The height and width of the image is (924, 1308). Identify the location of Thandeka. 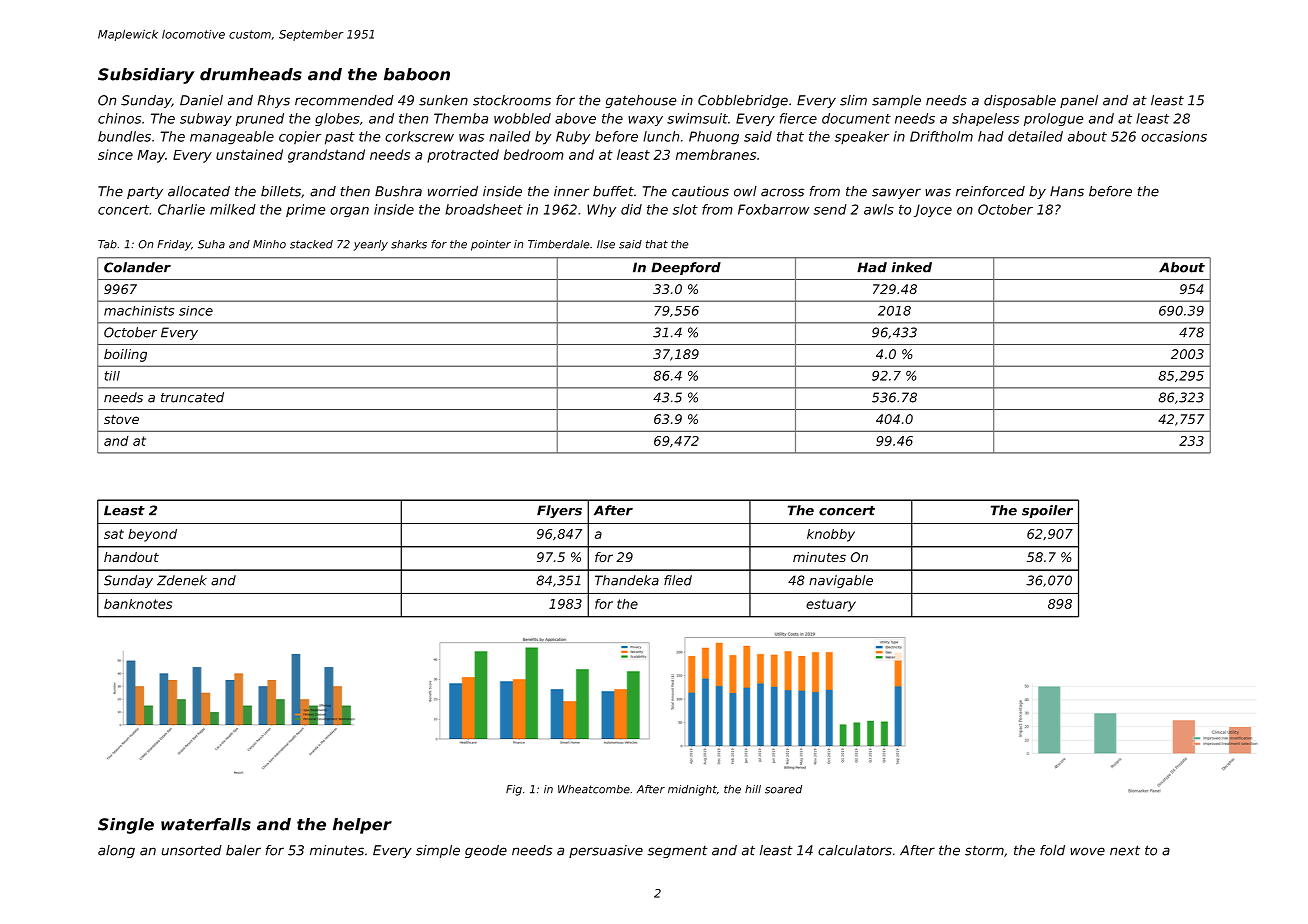
(627, 580).
